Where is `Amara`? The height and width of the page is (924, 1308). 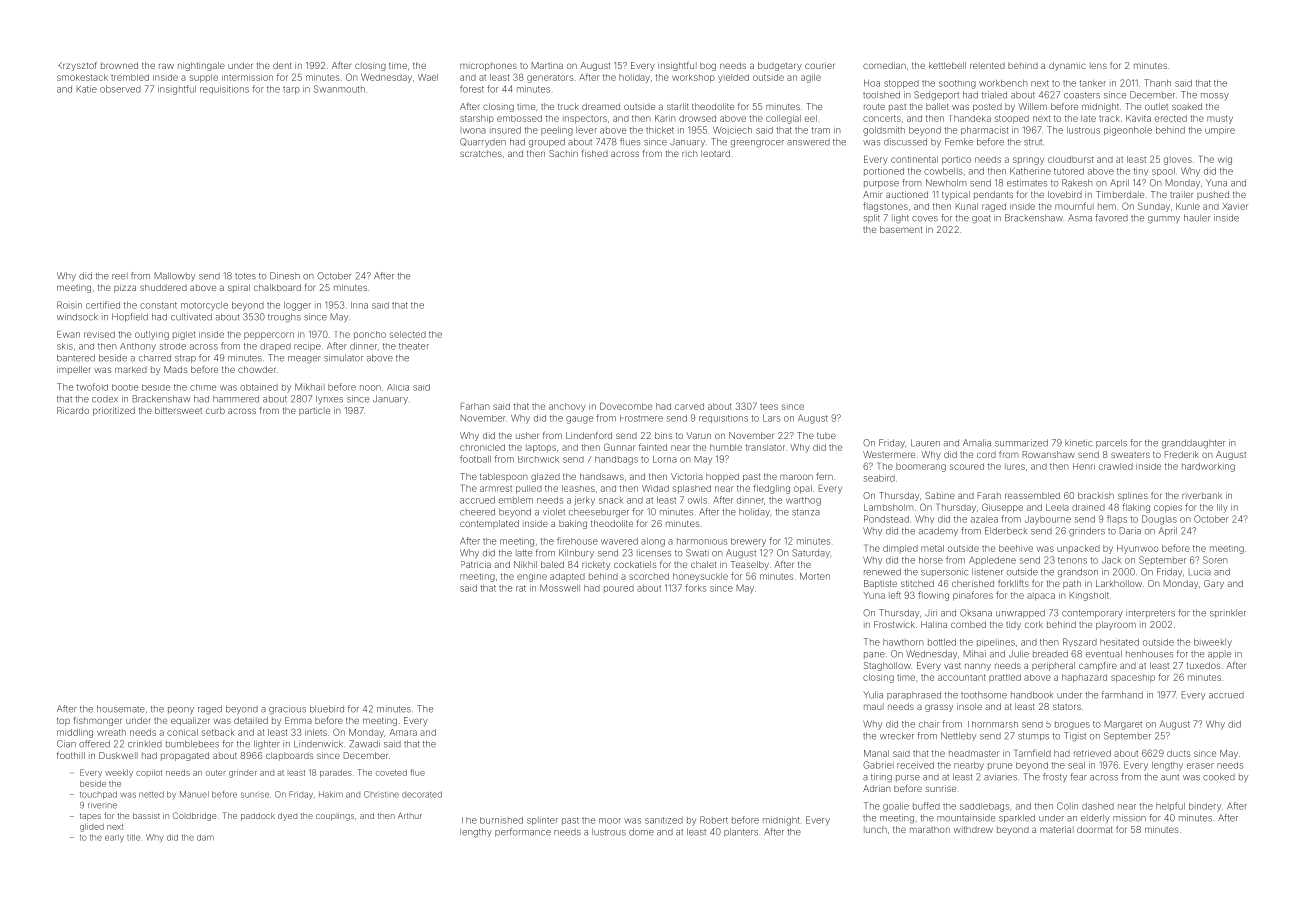
Amara is located at coordinates (403, 732).
